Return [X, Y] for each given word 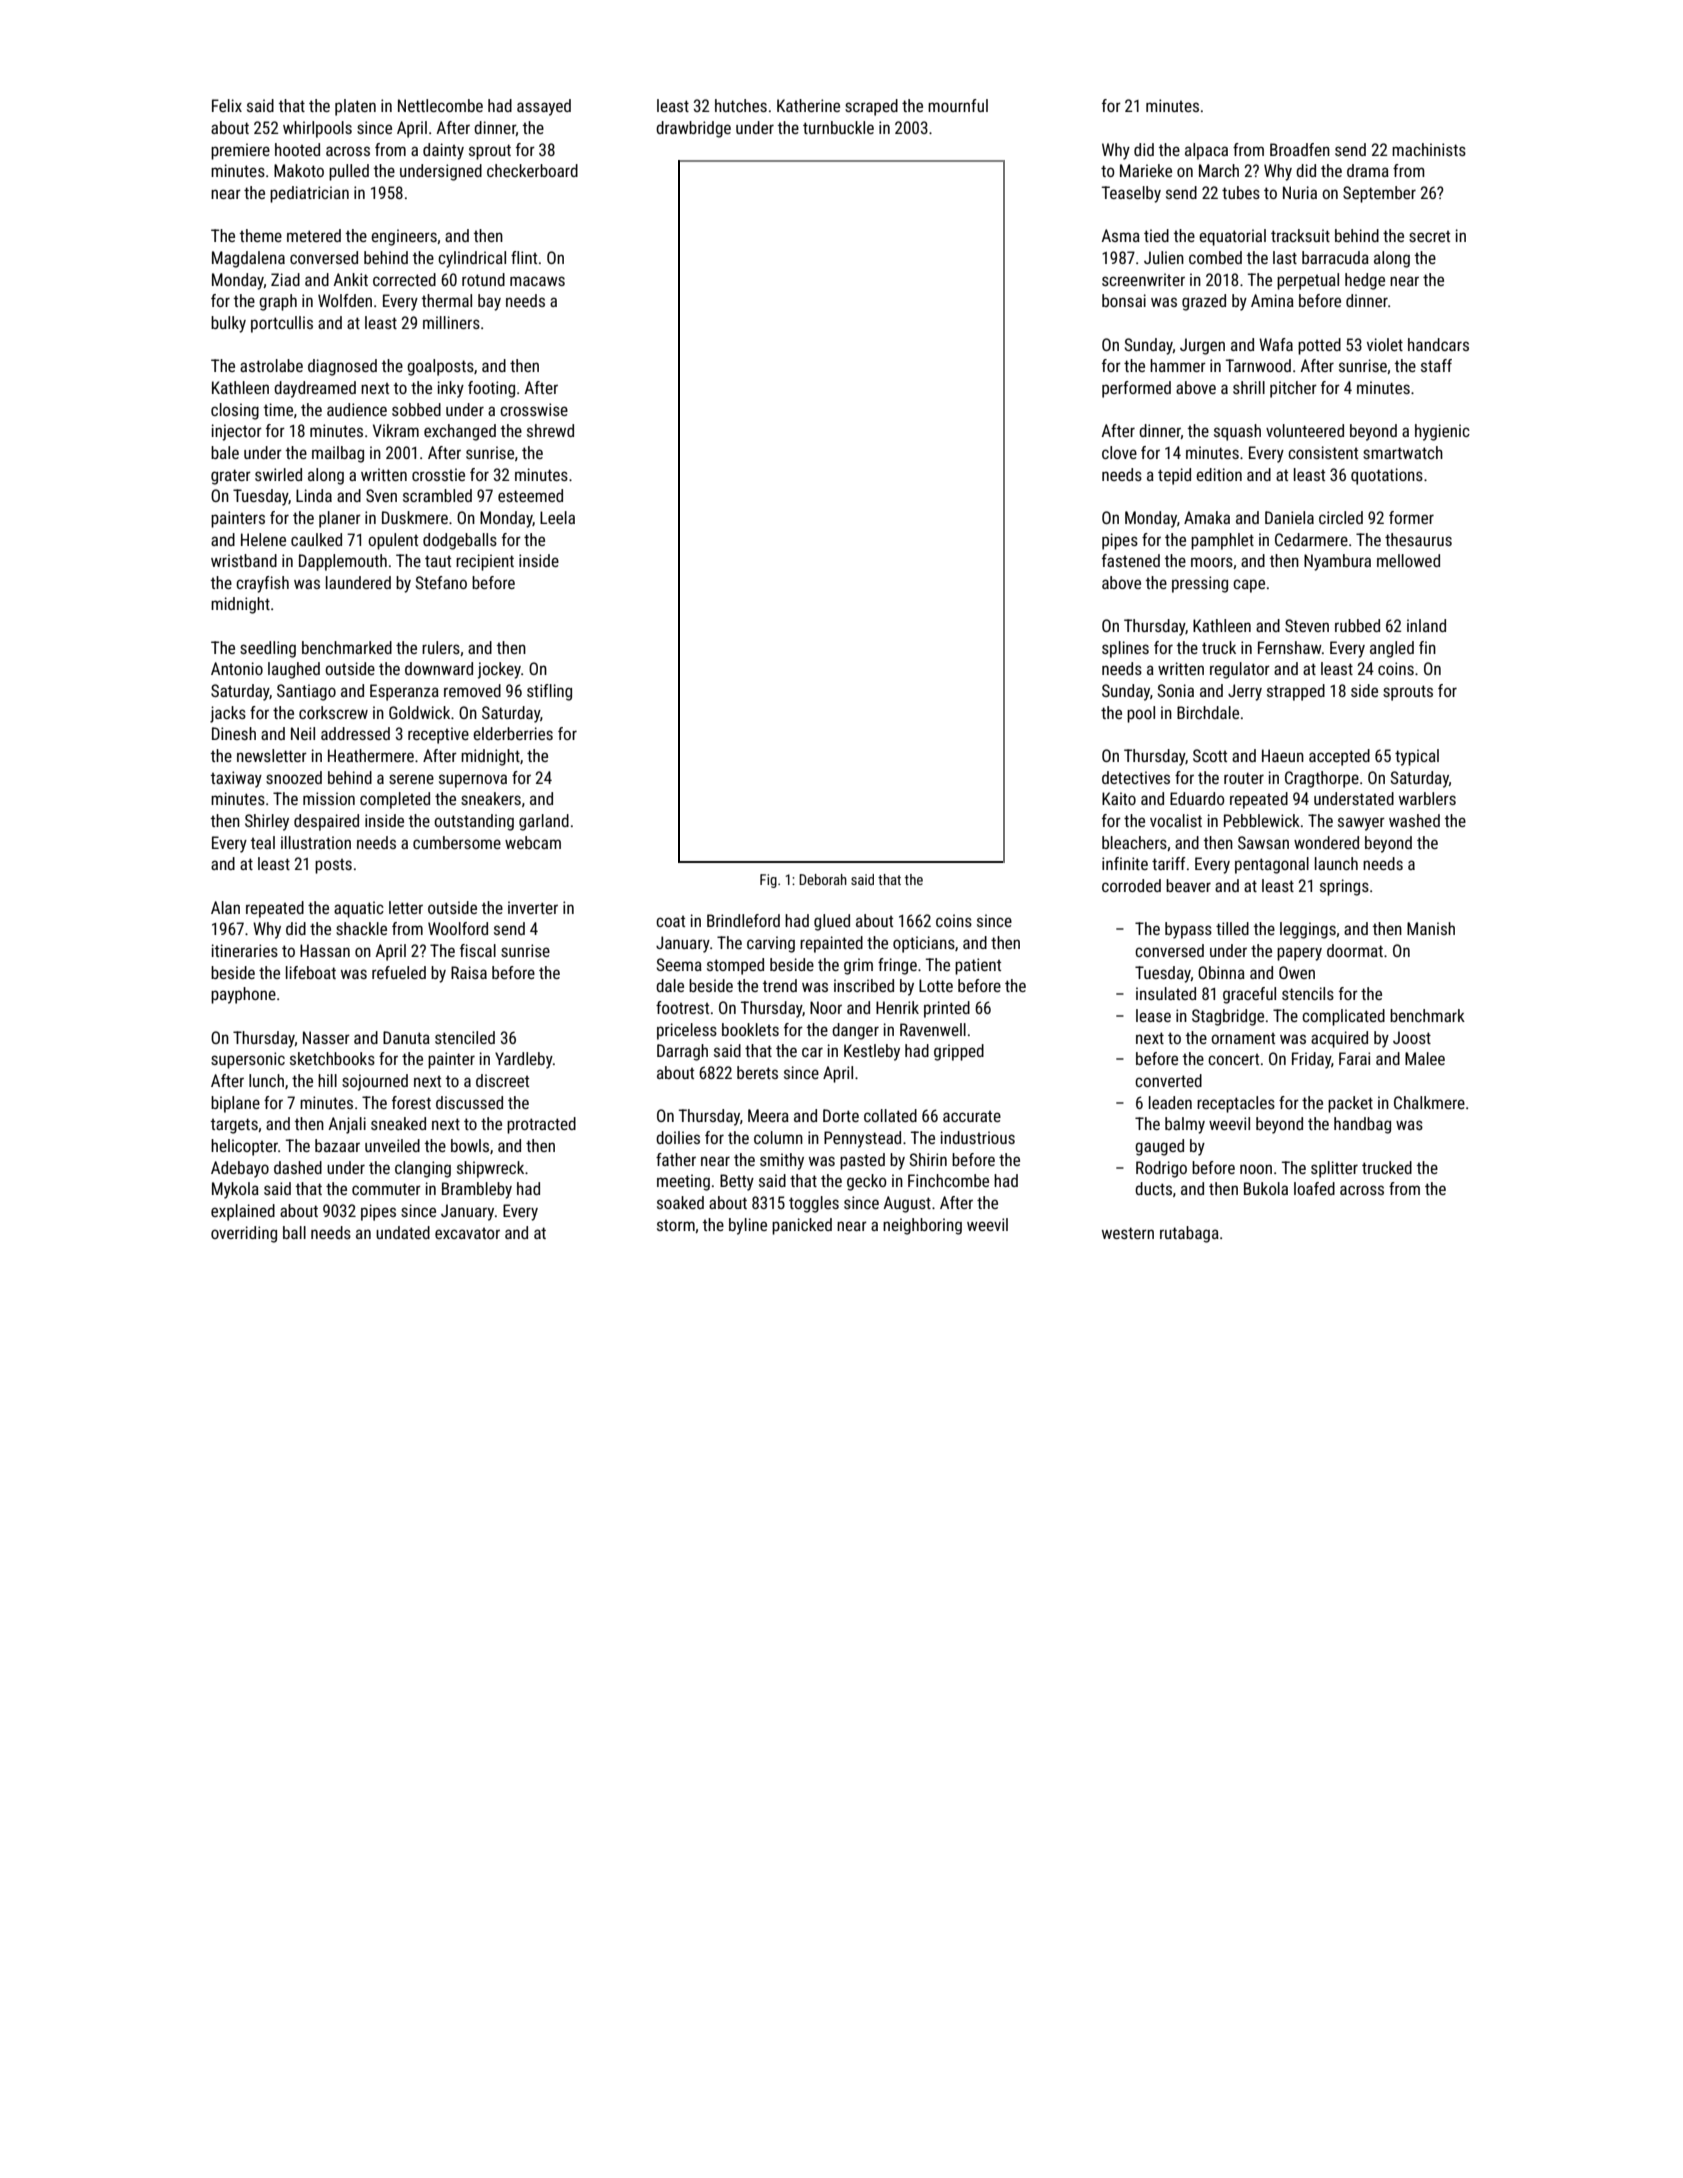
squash [1237, 432]
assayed [544, 107]
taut [438, 561]
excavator [467, 1233]
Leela [557, 517]
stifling [549, 692]
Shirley [267, 822]
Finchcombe [948, 1180]
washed [1414, 820]
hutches [741, 105]
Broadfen [1300, 149]
